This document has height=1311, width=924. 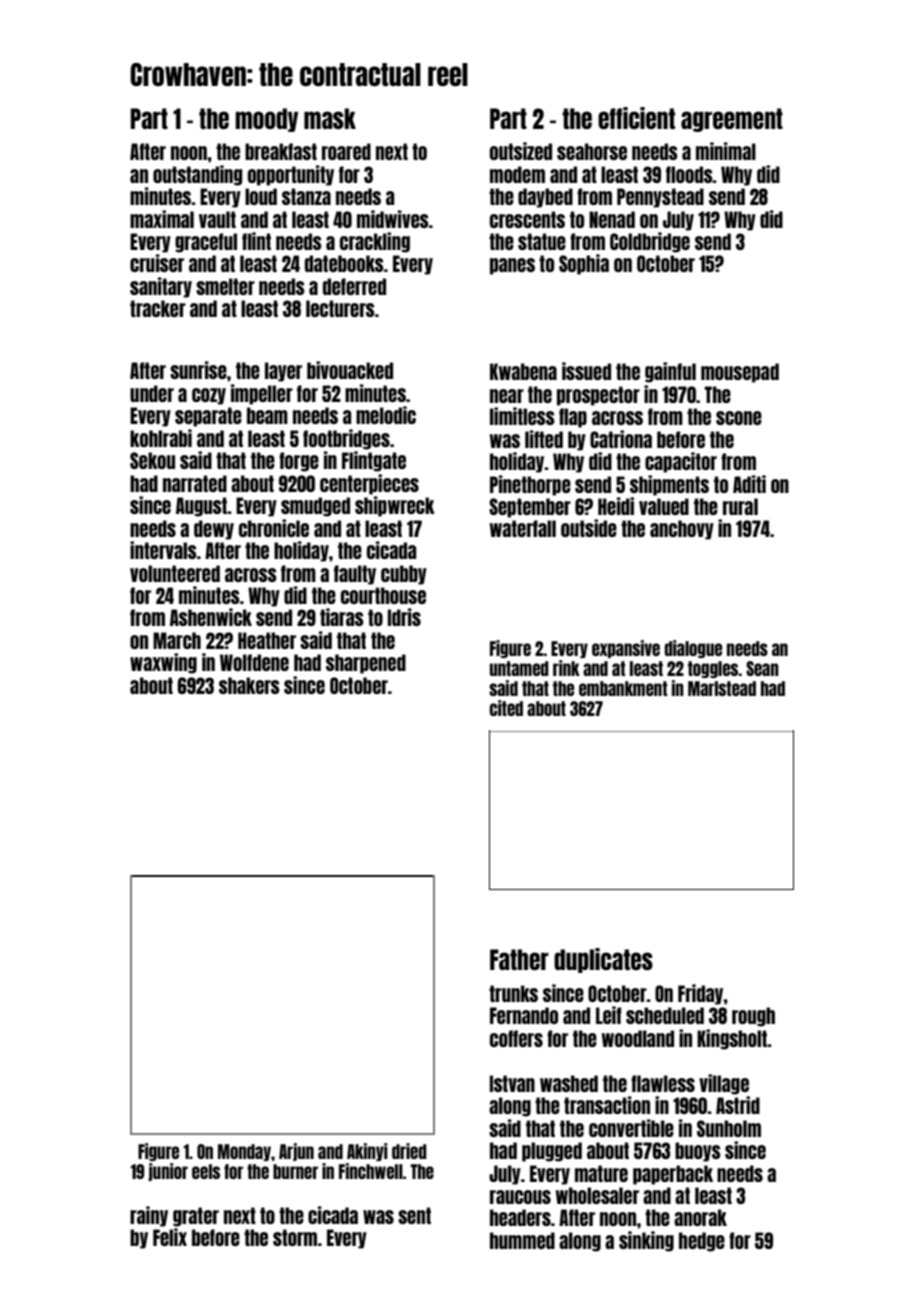 I want to click on efficient, so click(x=636, y=118).
